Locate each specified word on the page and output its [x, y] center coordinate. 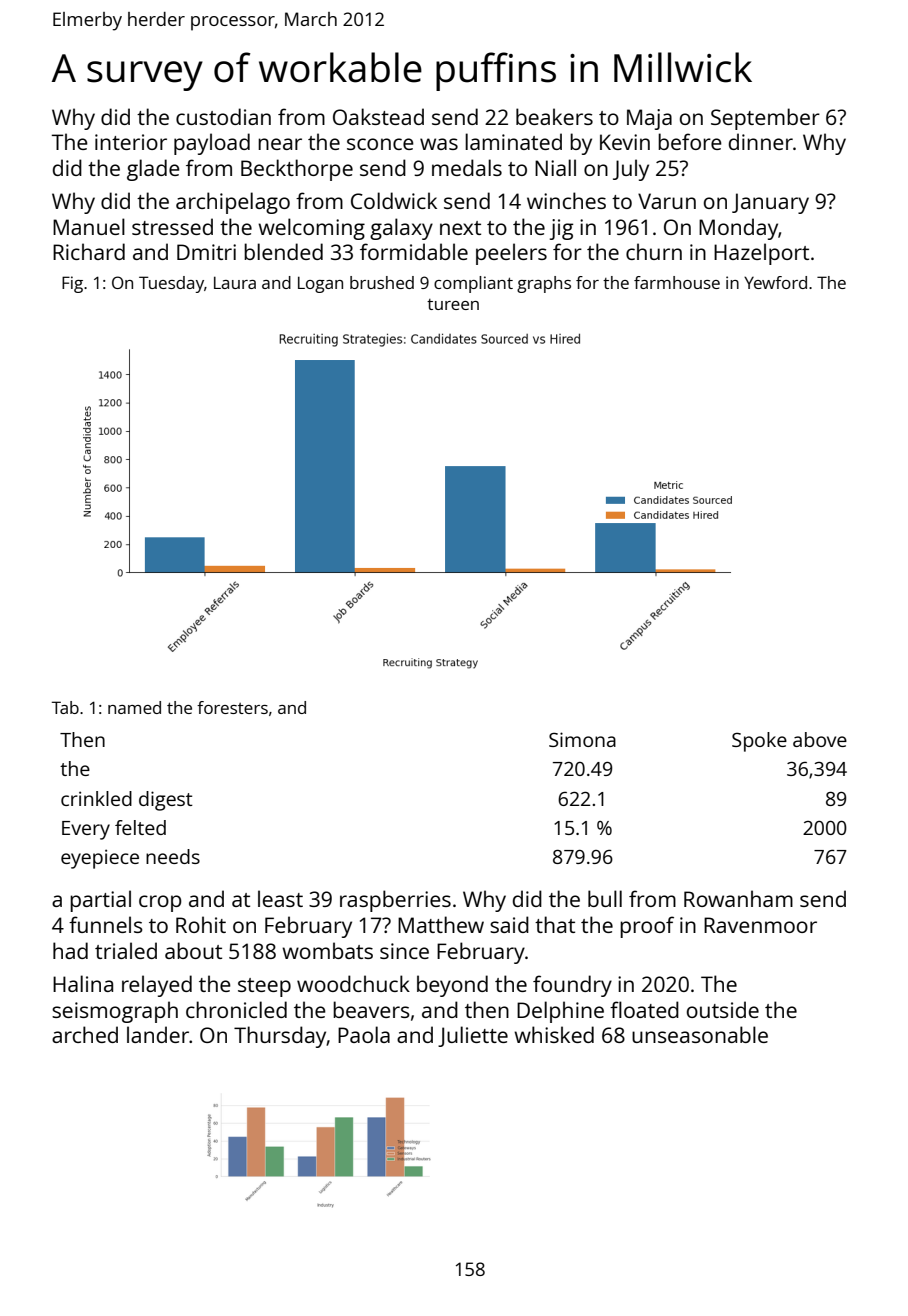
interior [131, 142]
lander [158, 1034]
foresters [232, 707]
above [820, 739]
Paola [364, 1034]
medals [467, 167]
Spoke [759, 742]
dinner [761, 141]
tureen [453, 304]
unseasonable [700, 1034]
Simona [582, 739]
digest [166, 801]
